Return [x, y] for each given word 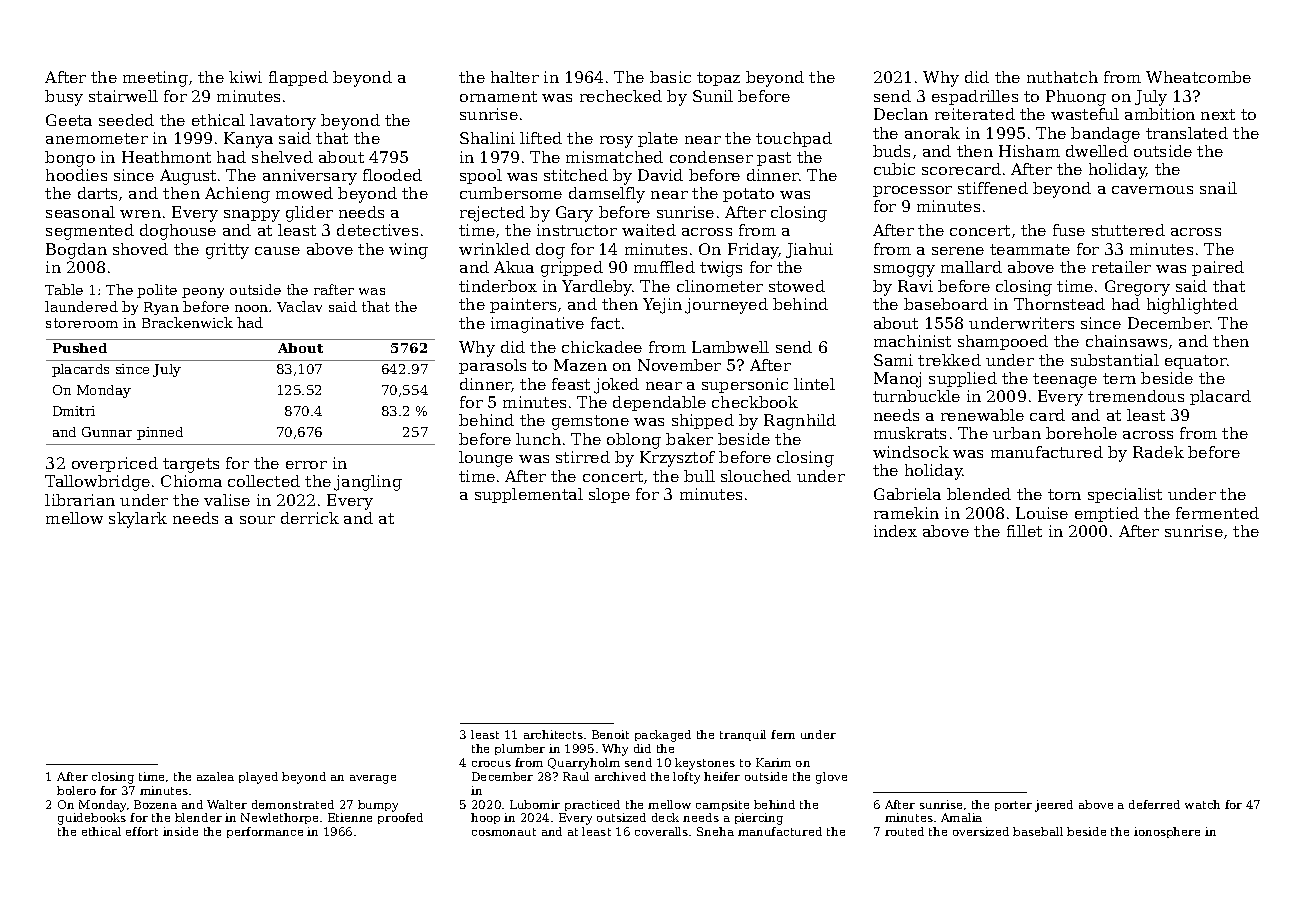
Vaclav [299, 306]
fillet [1024, 531]
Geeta [69, 120]
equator [1196, 362]
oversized [981, 831]
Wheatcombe [1198, 77]
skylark [138, 520]
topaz [718, 79]
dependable [659, 403]
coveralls [661, 831]
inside [180, 831]
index [895, 531]
